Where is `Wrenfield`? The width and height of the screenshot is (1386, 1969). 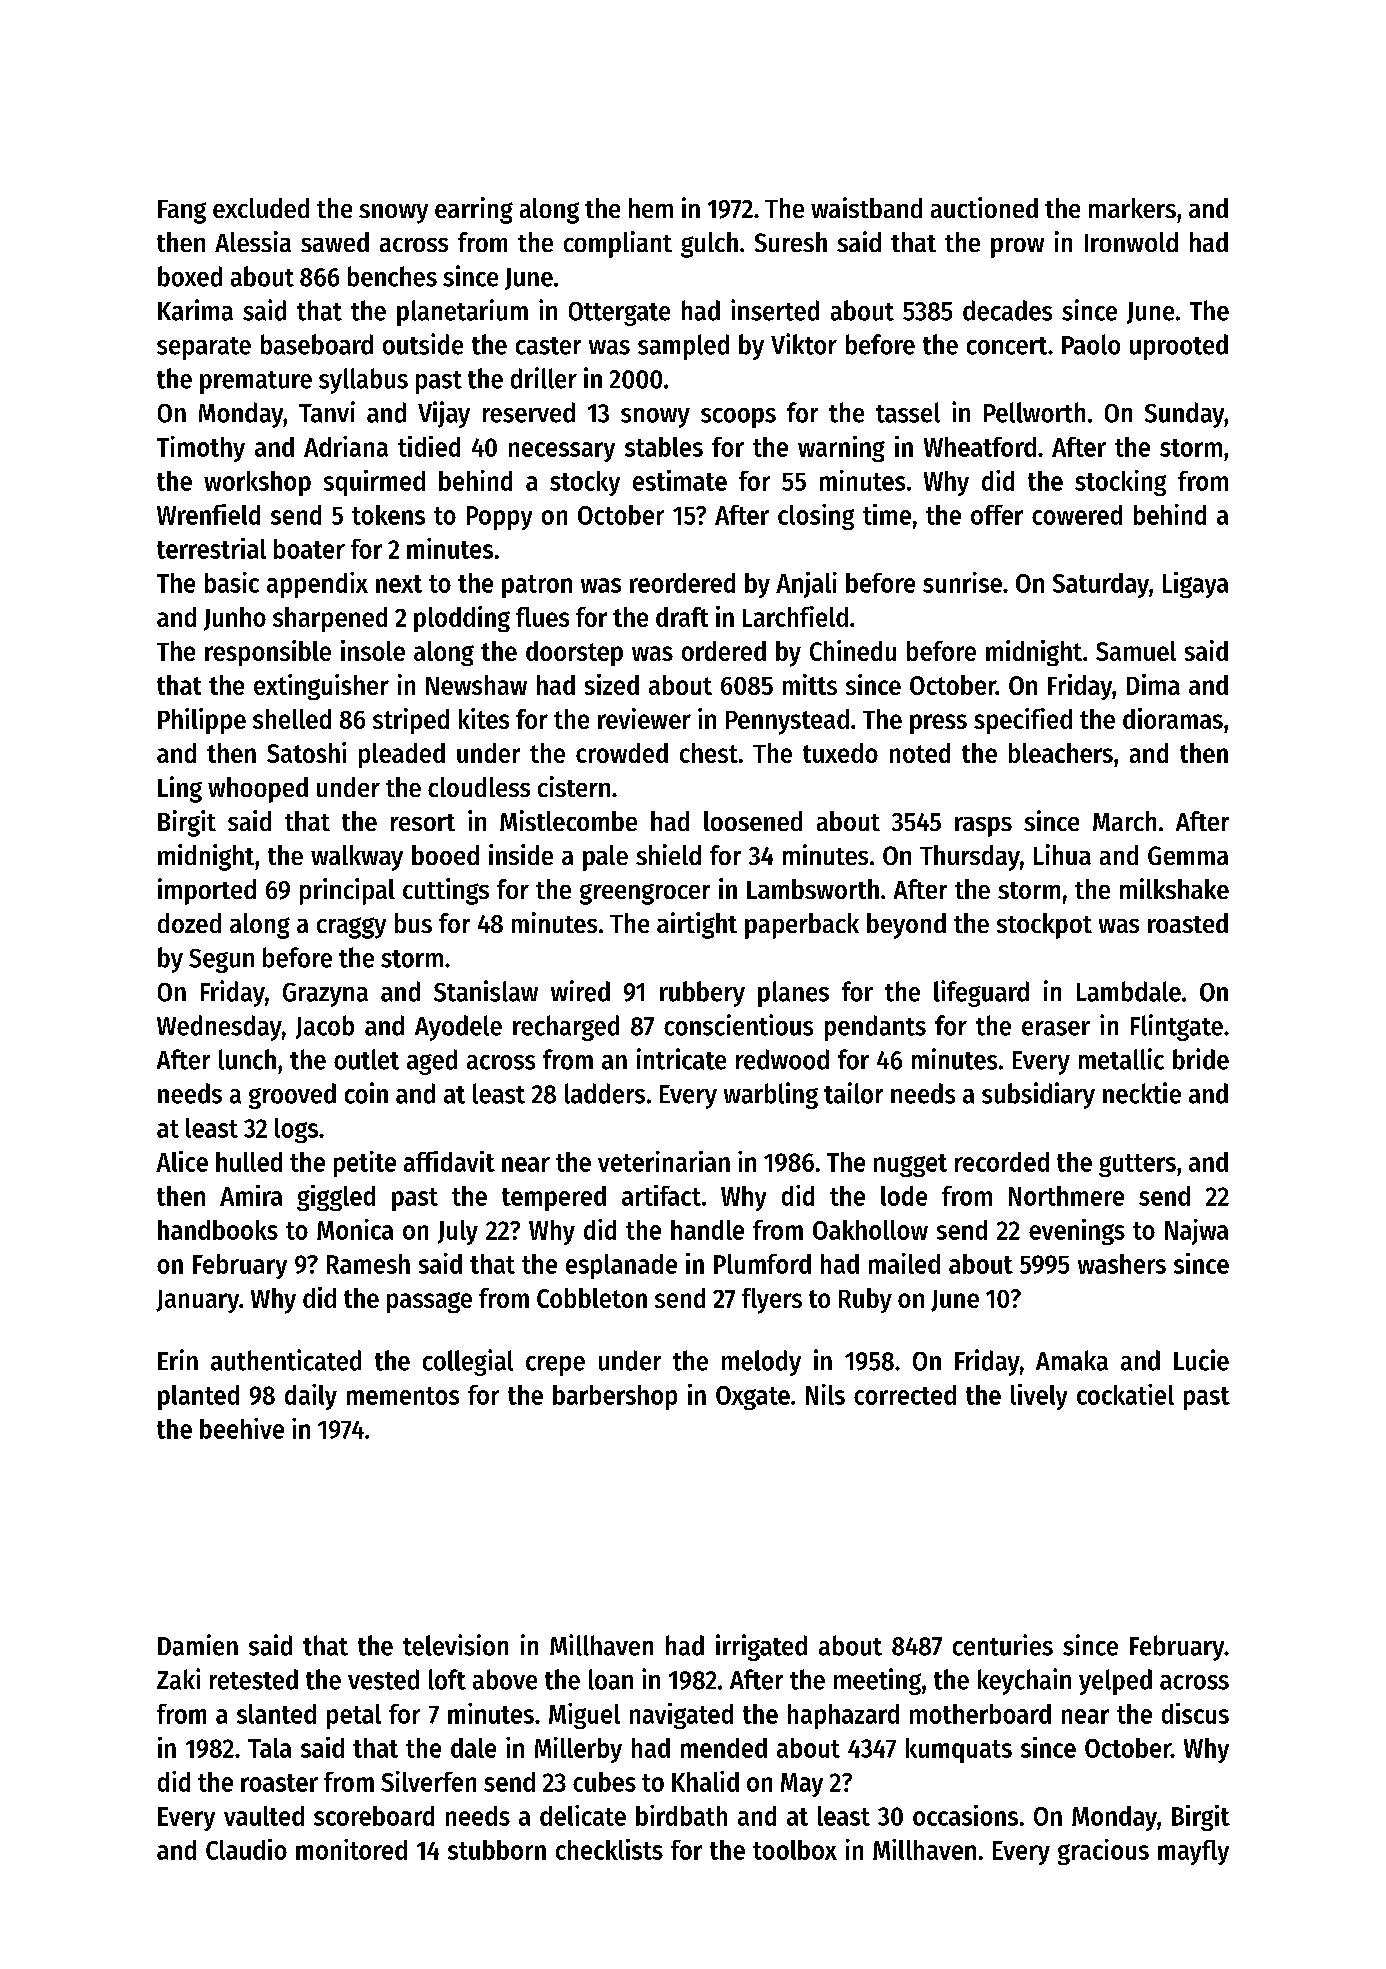
Wrenfield is located at coordinates (208, 514).
